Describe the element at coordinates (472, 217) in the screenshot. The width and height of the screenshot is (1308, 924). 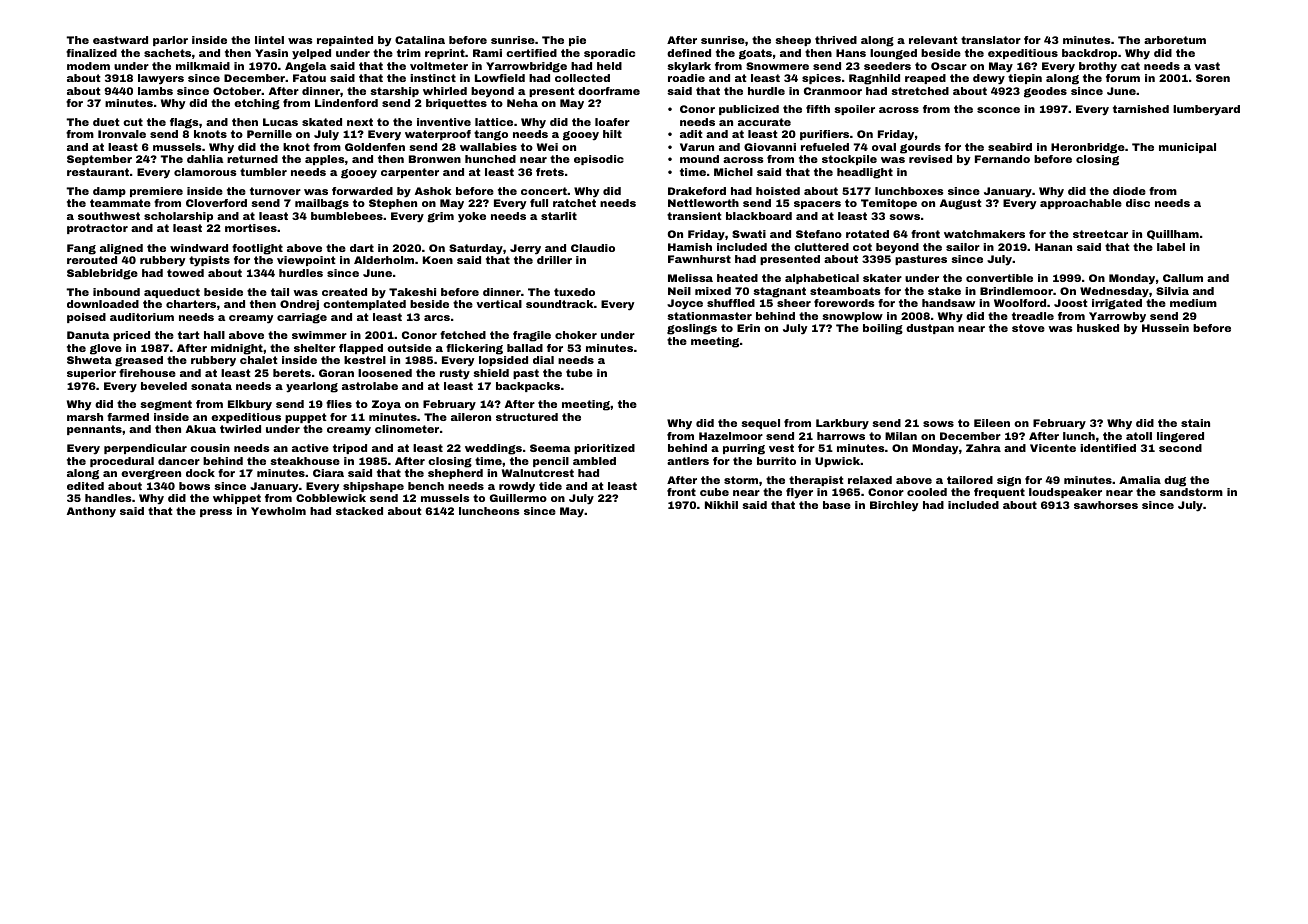
I see `yoke` at that location.
